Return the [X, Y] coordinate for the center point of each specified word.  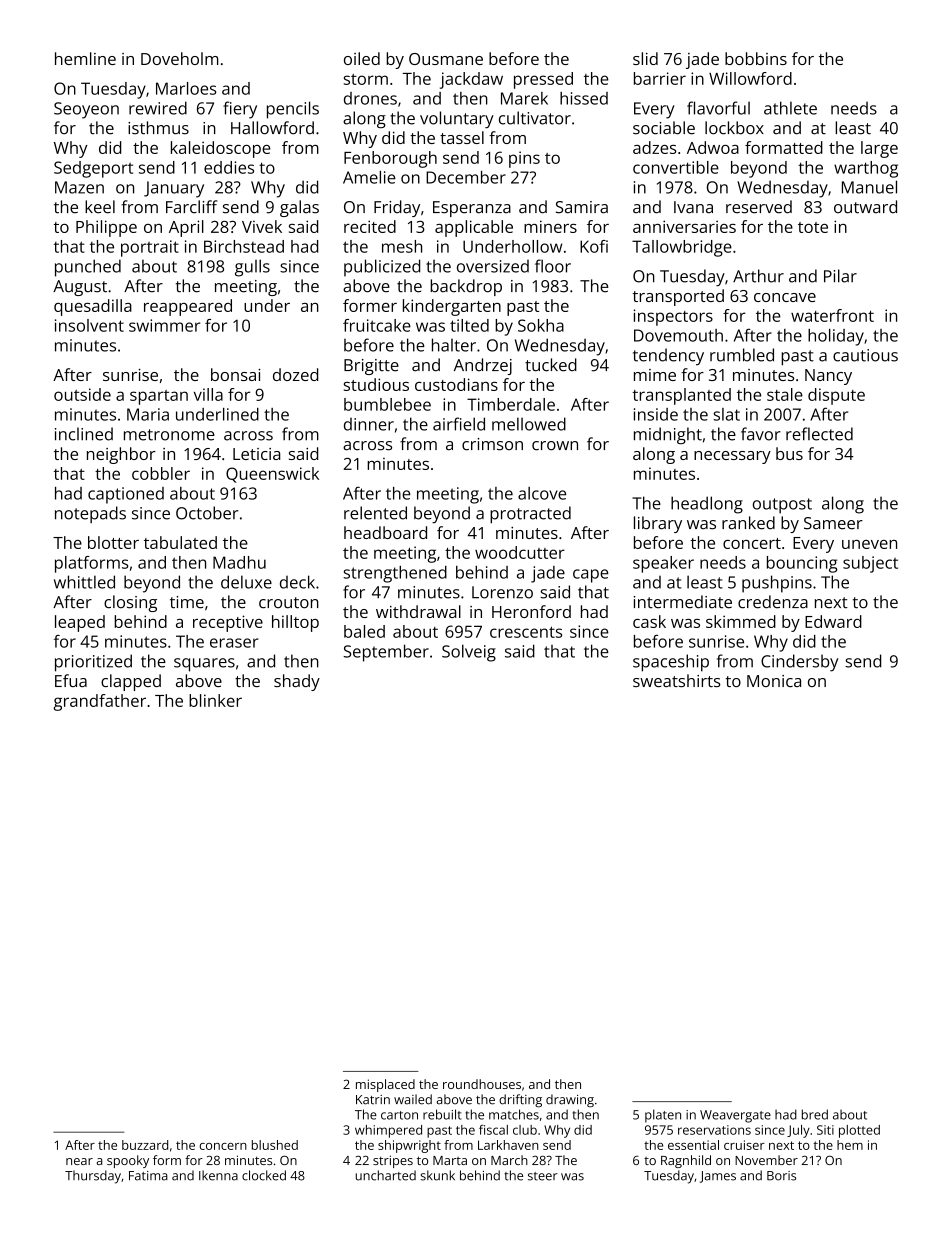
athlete [790, 108]
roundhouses [482, 1084]
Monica [774, 681]
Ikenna [218, 1175]
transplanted [681, 396]
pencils [293, 110]
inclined [84, 434]
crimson [492, 444]
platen [663, 1116]
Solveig [469, 653]
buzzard [145, 1145]
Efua [71, 680]
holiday [836, 337]
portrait [150, 248]
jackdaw [471, 80]
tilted [469, 325]
